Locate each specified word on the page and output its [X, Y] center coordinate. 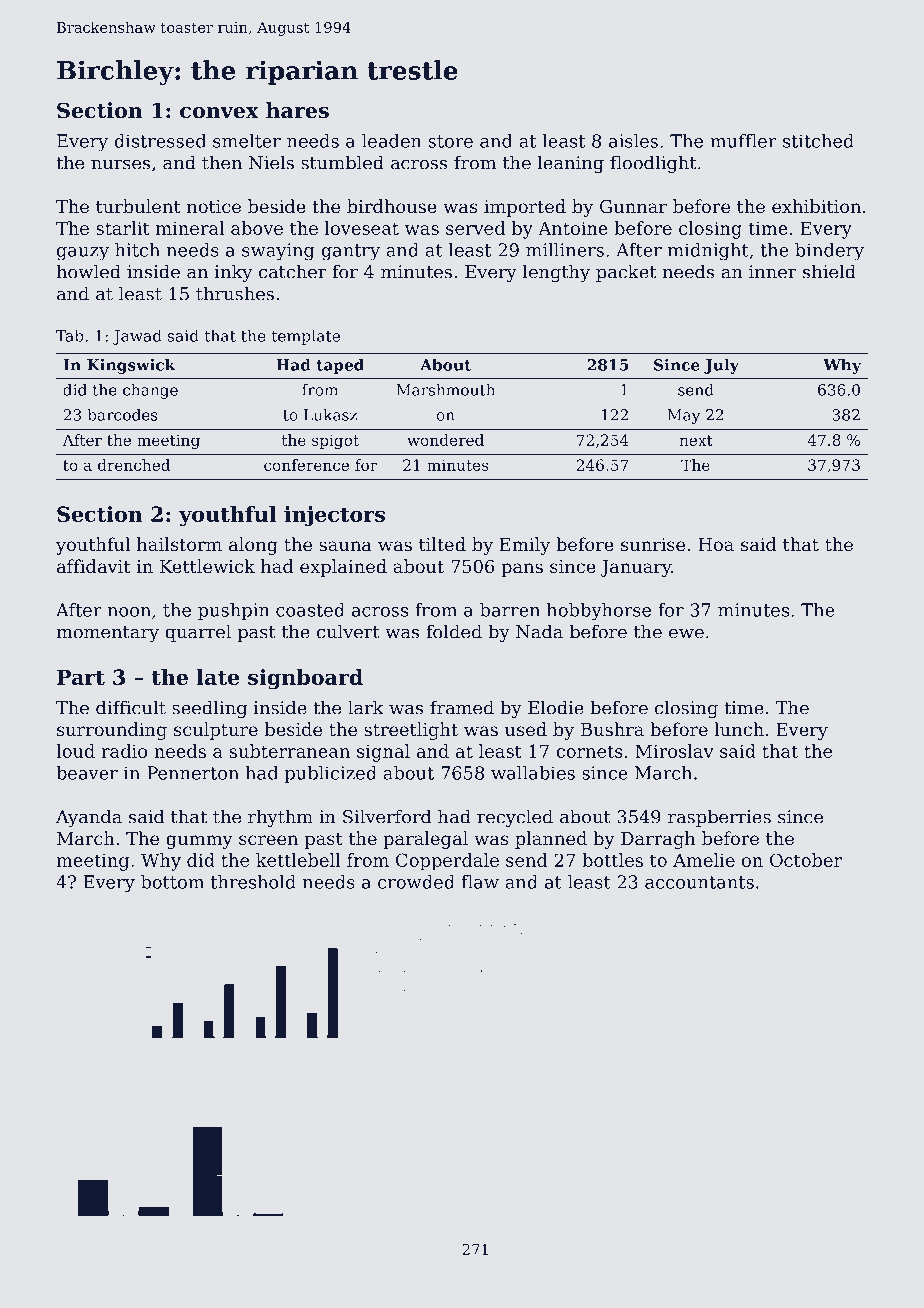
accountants [699, 882]
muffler [743, 141]
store [450, 141]
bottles [612, 860]
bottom [172, 882]
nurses [120, 164]
